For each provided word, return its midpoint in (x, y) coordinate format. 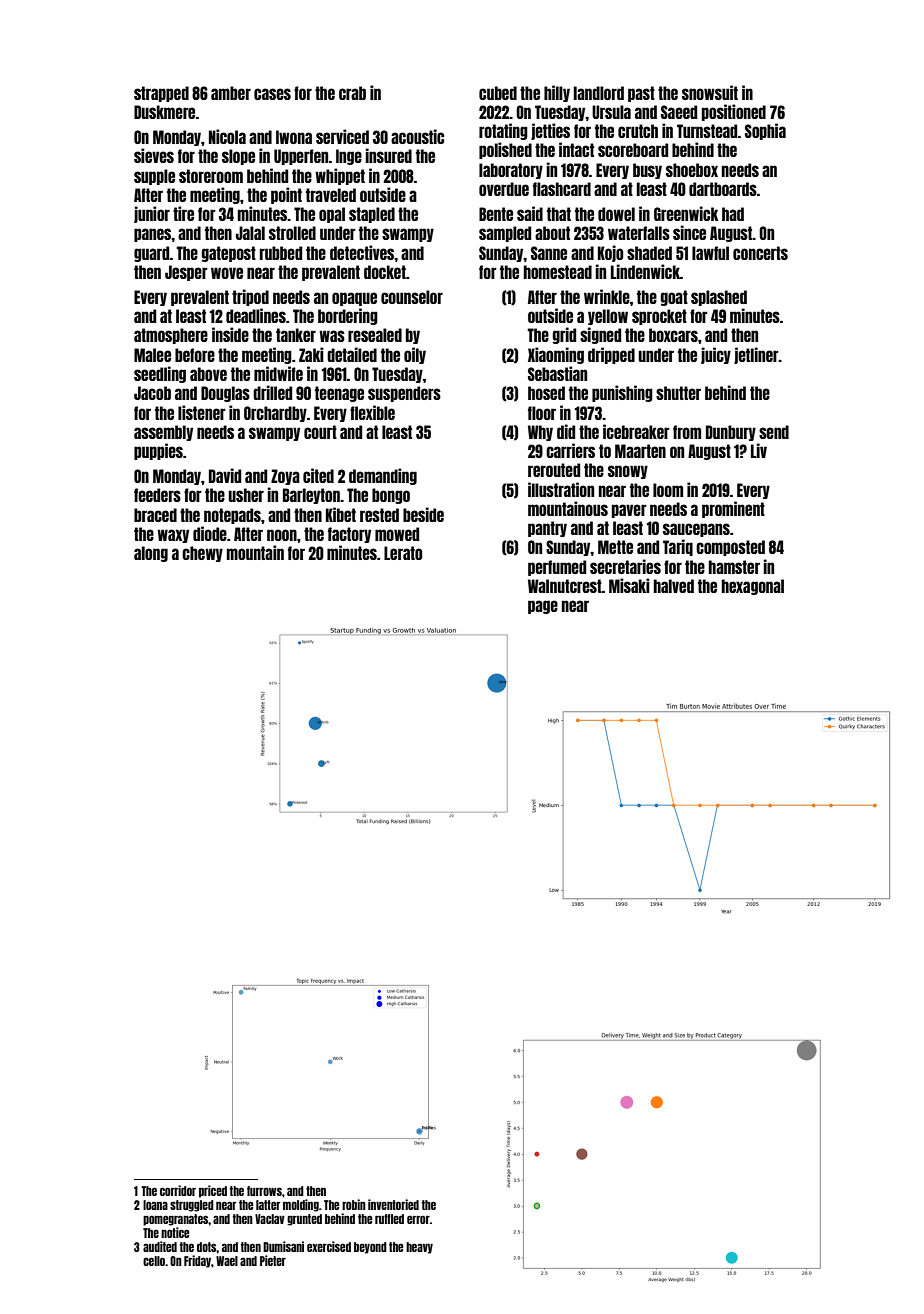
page (543, 607)
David (225, 475)
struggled (192, 1206)
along (151, 554)
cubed (498, 93)
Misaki (629, 585)
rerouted (554, 470)
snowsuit (710, 92)
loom (668, 490)
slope (238, 157)
